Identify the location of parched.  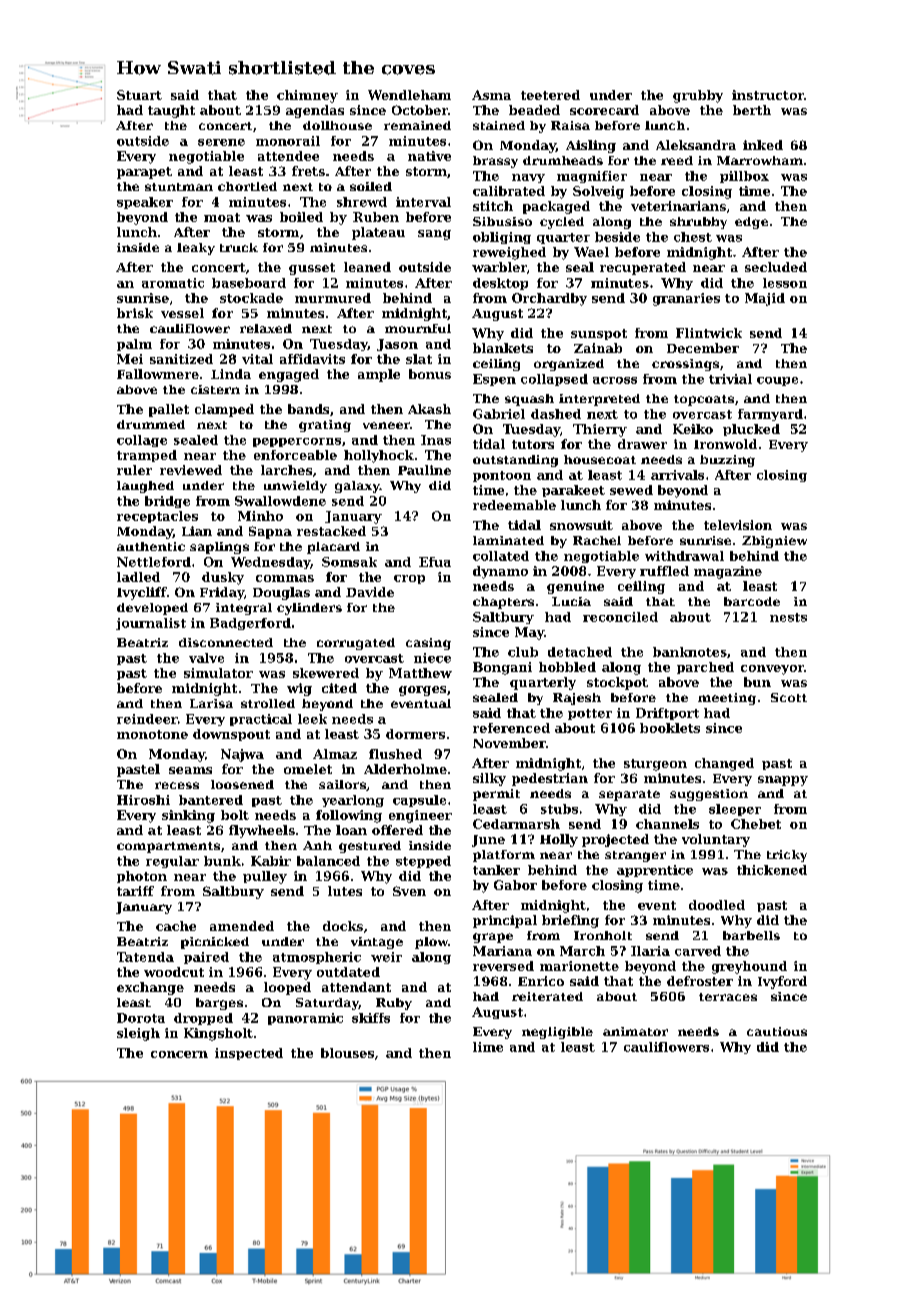
(705, 668).
